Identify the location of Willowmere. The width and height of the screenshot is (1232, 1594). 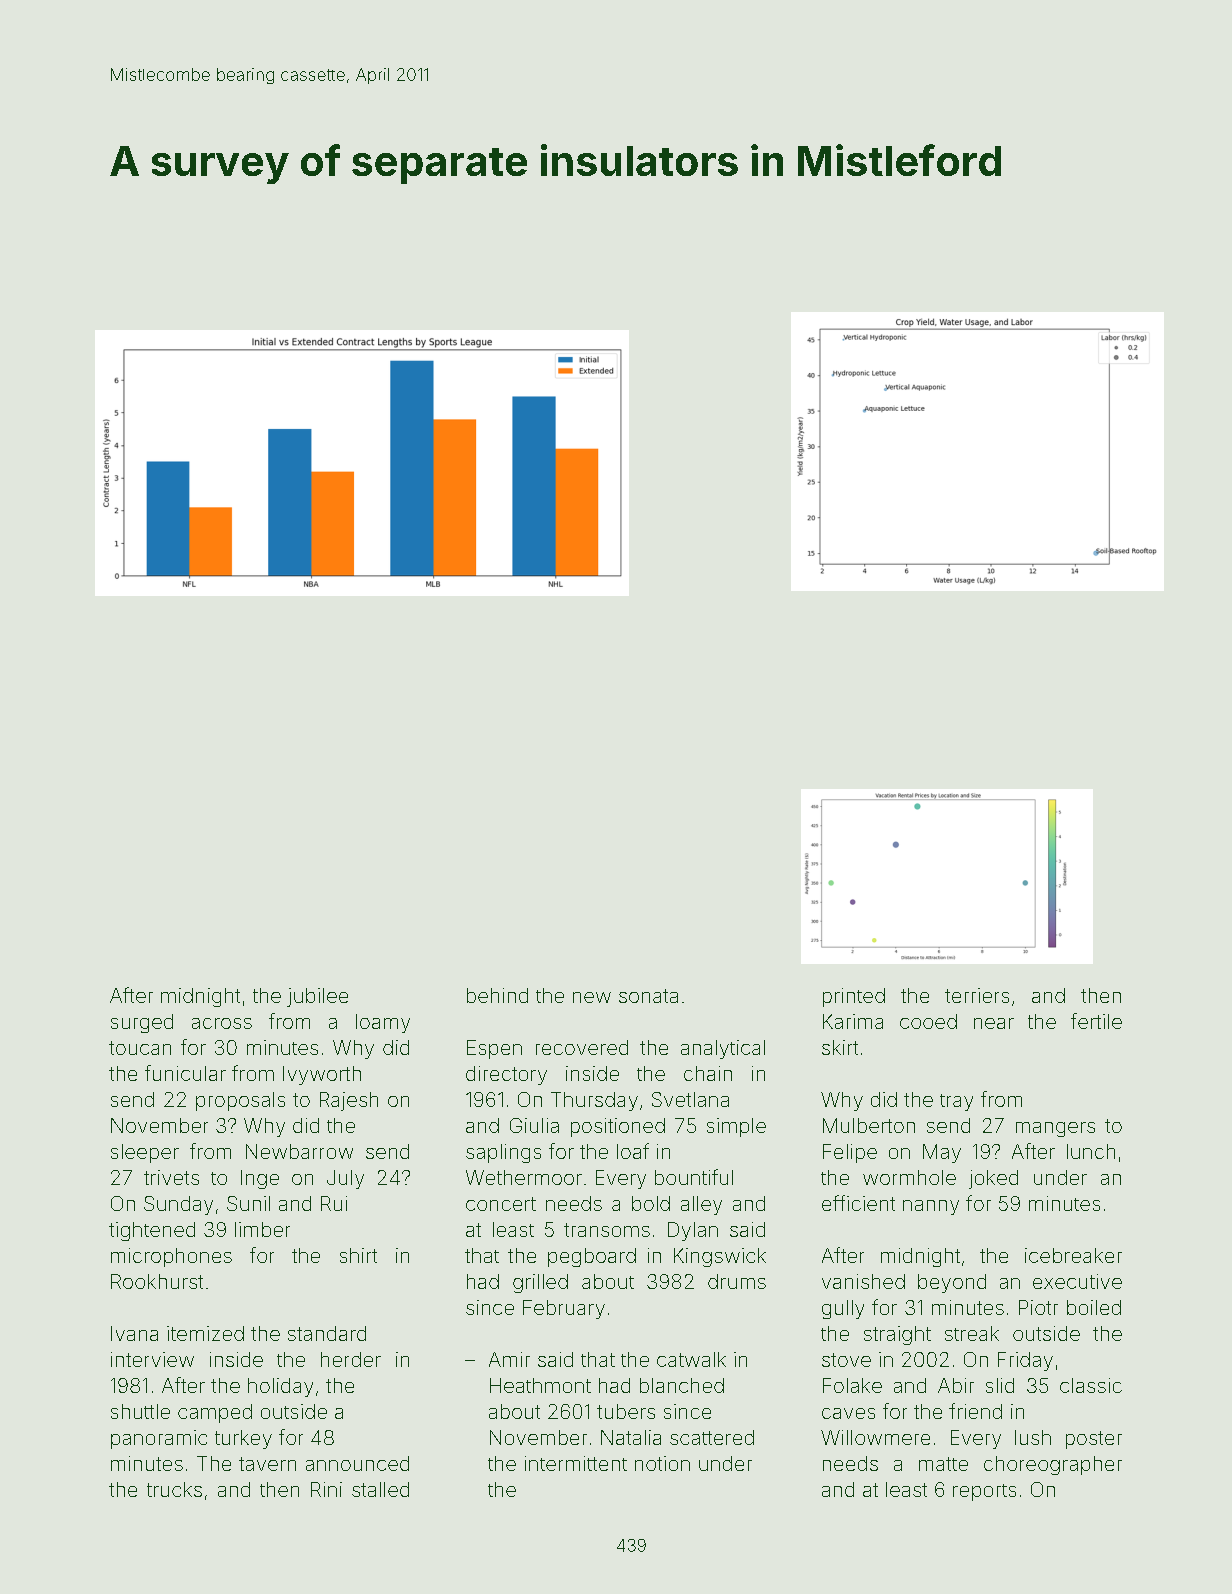
(875, 1437).
